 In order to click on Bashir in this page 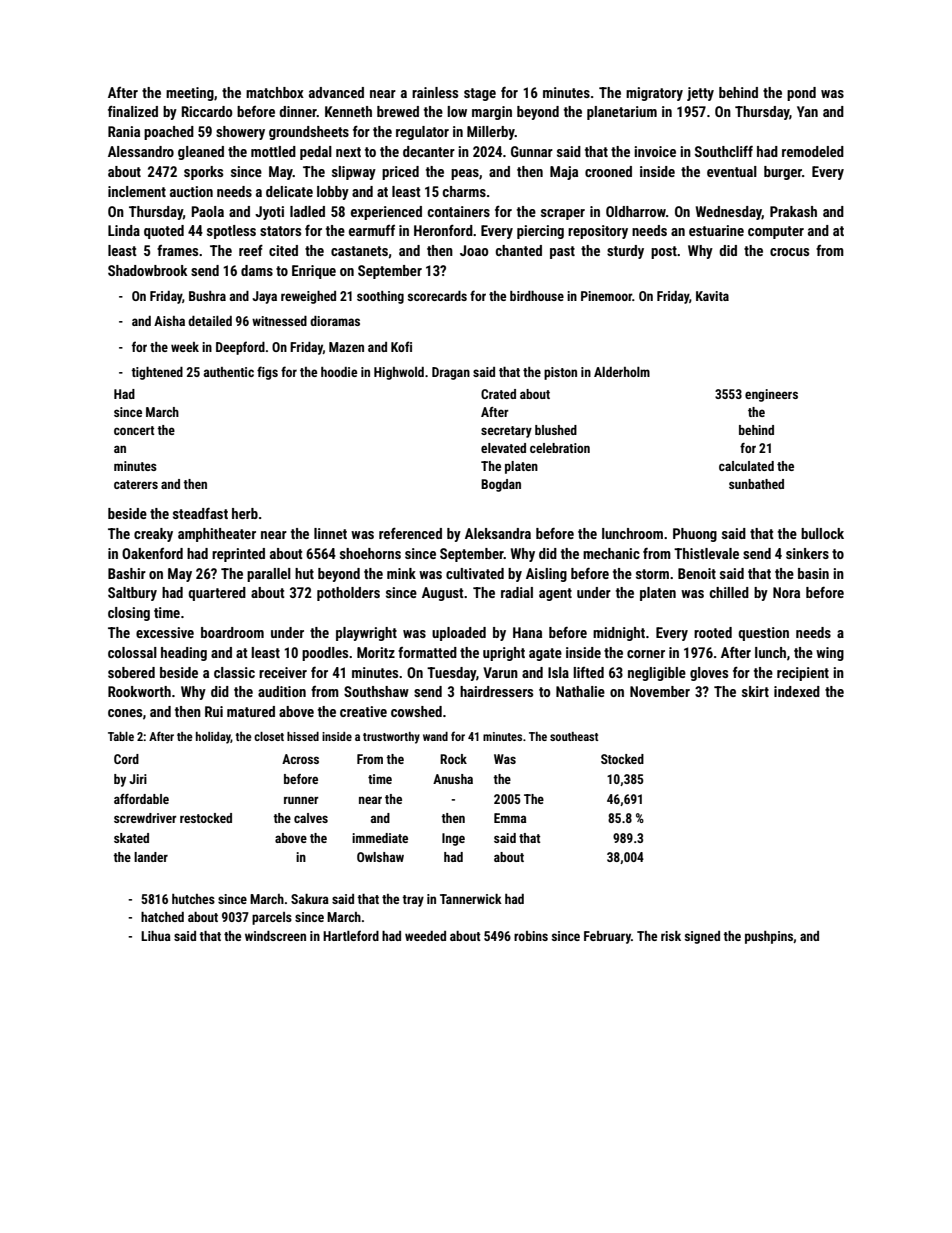, I will do `click(127, 573)`.
